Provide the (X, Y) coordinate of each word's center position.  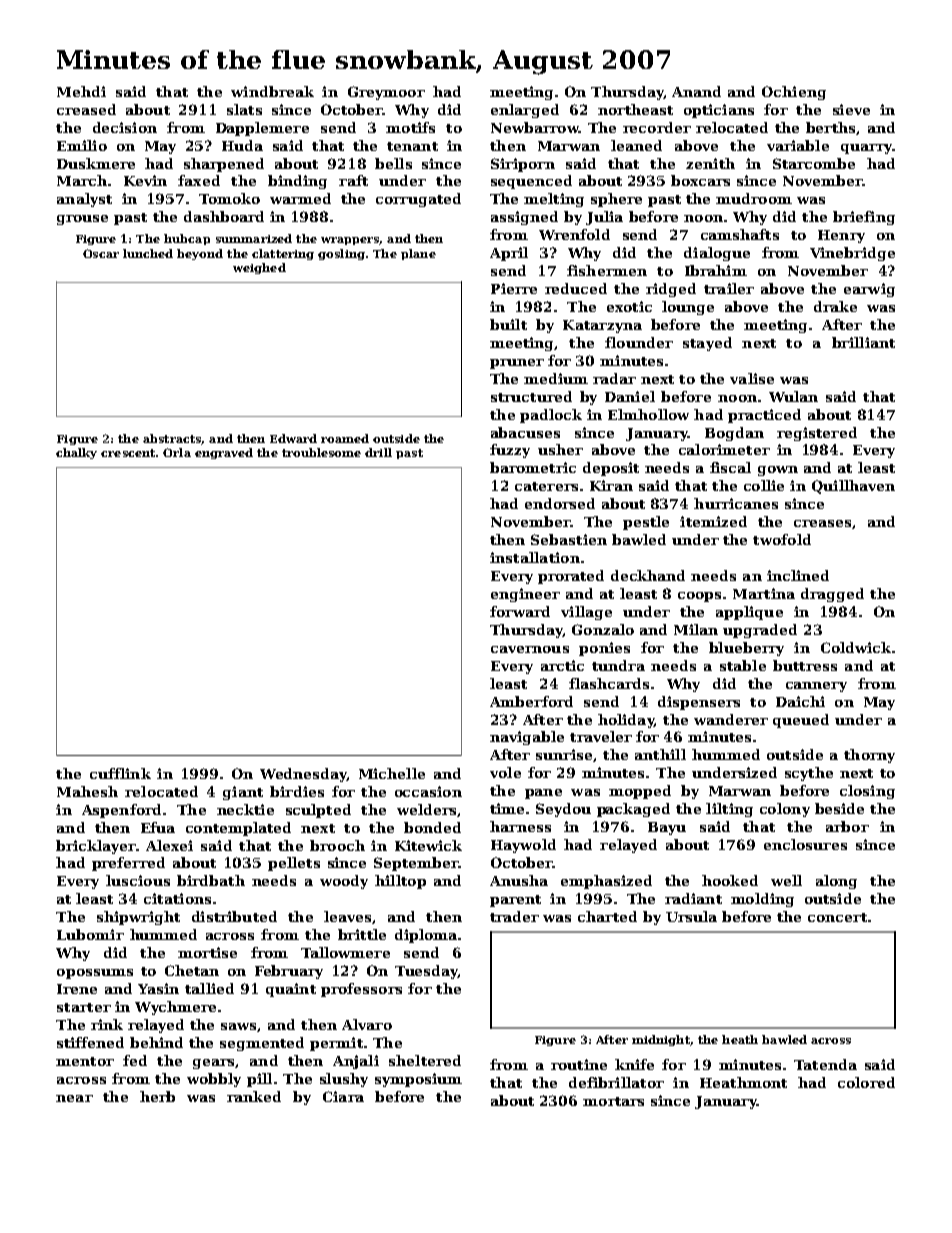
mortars (613, 1101)
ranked (254, 1096)
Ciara (343, 1096)
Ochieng (794, 93)
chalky (76, 453)
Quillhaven (853, 487)
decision (125, 127)
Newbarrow (535, 127)
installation (535, 557)
